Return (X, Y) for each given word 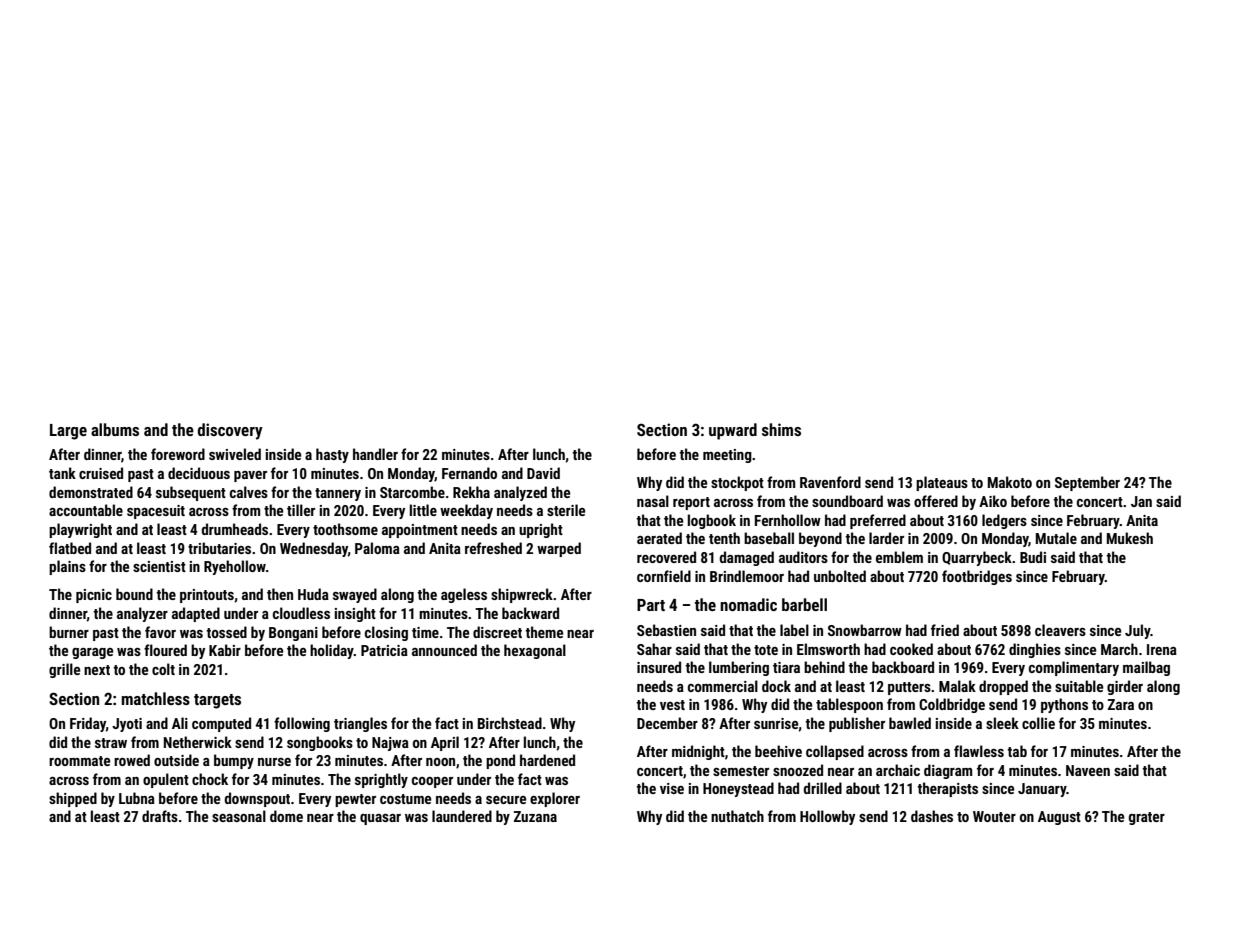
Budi (1033, 557)
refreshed (493, 548)
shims (781, 429)
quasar (380, 819)
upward (733, 431)
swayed (355, 595)
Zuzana (535, 816)
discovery (230, 431)
